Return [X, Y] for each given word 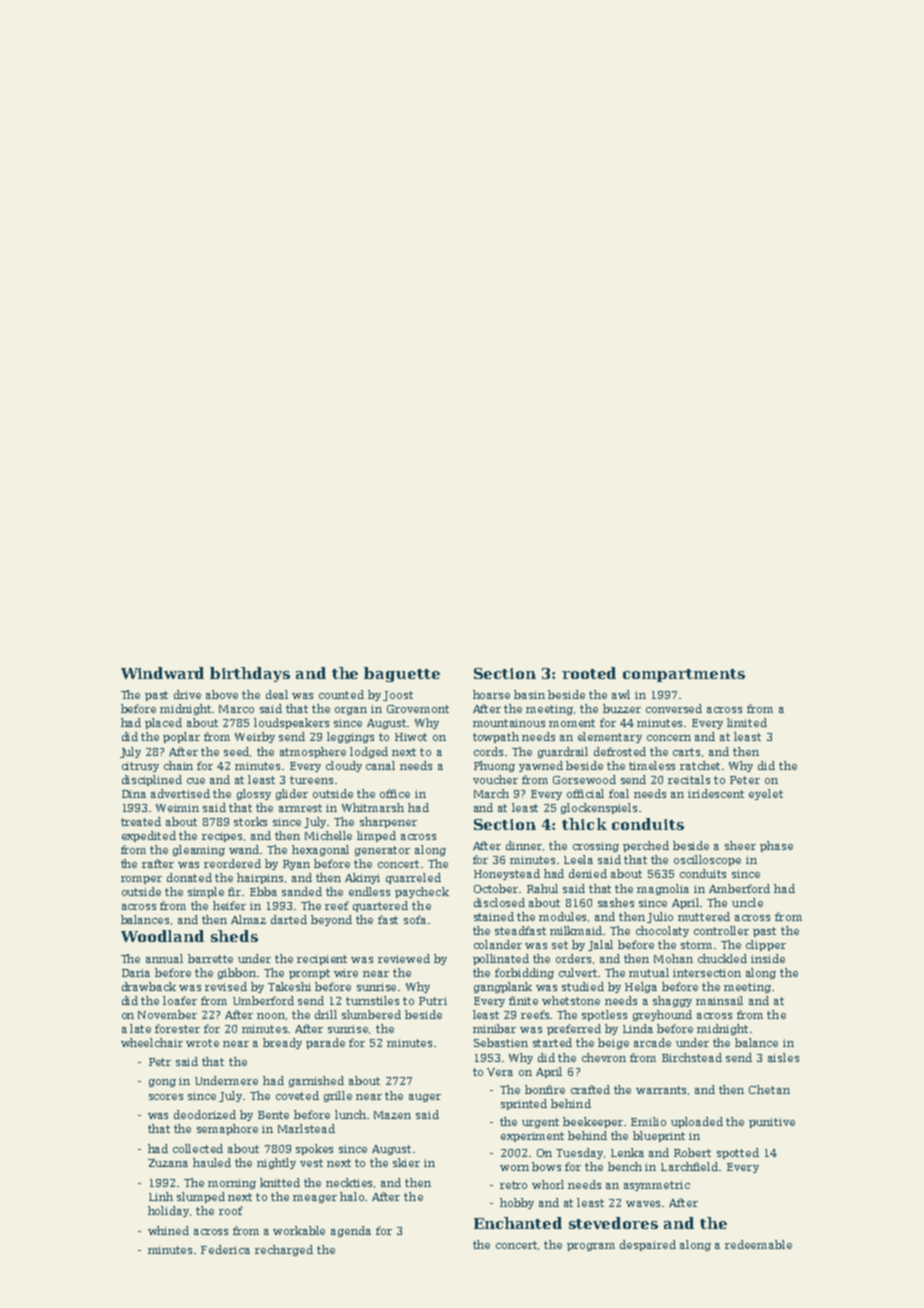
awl [621, 694]
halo [353, 1196]
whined [168, 1230]
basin [529, 694]
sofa [415, 919]
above [222, 694]
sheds [234, 936]
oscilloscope [707, 860]
